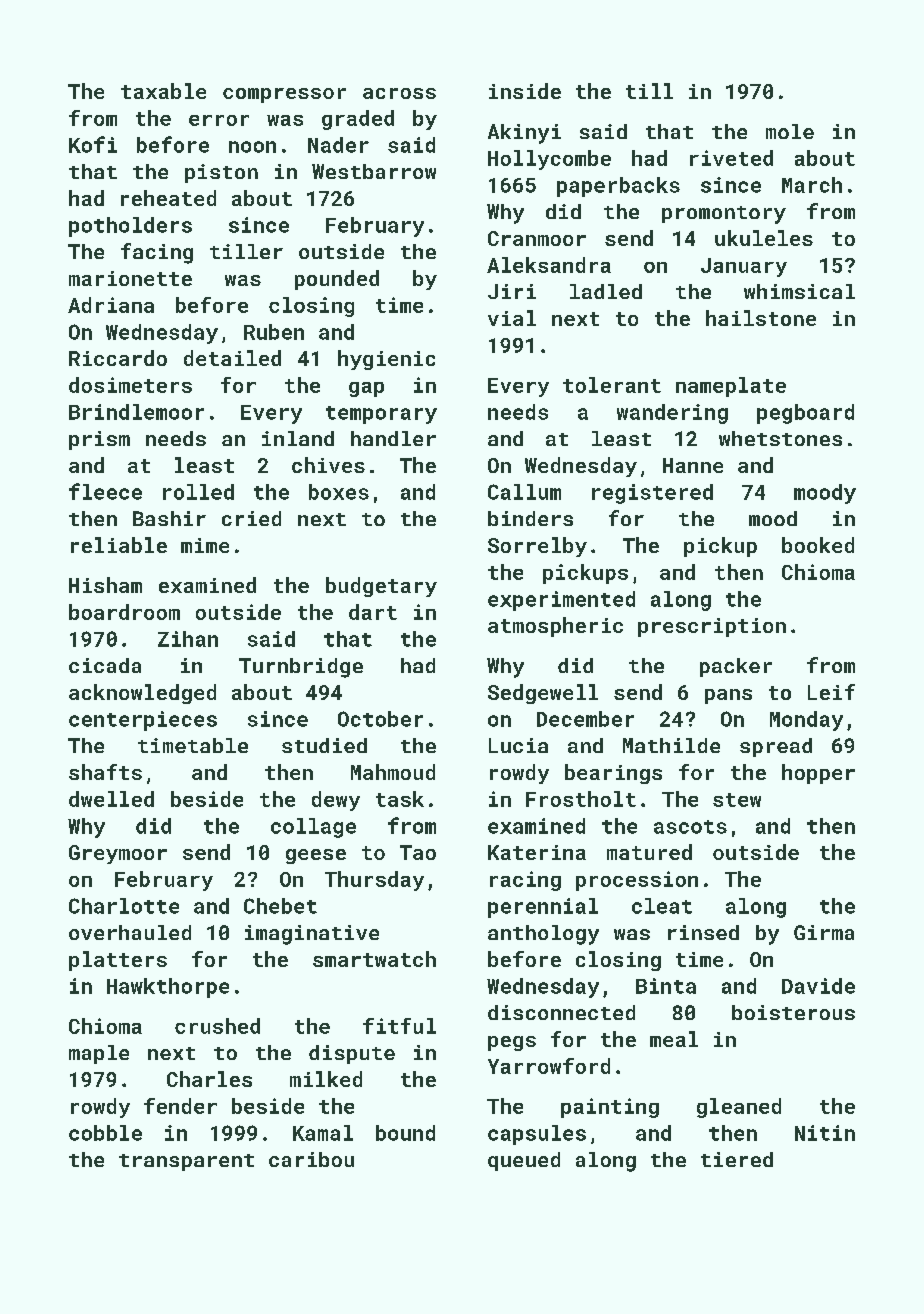 The height and width of the screenshot is (1314, 924). What do you see at coordinates (326, 1079) in the screenshot?
I see `milked` at bounding box center [326, 1079].
